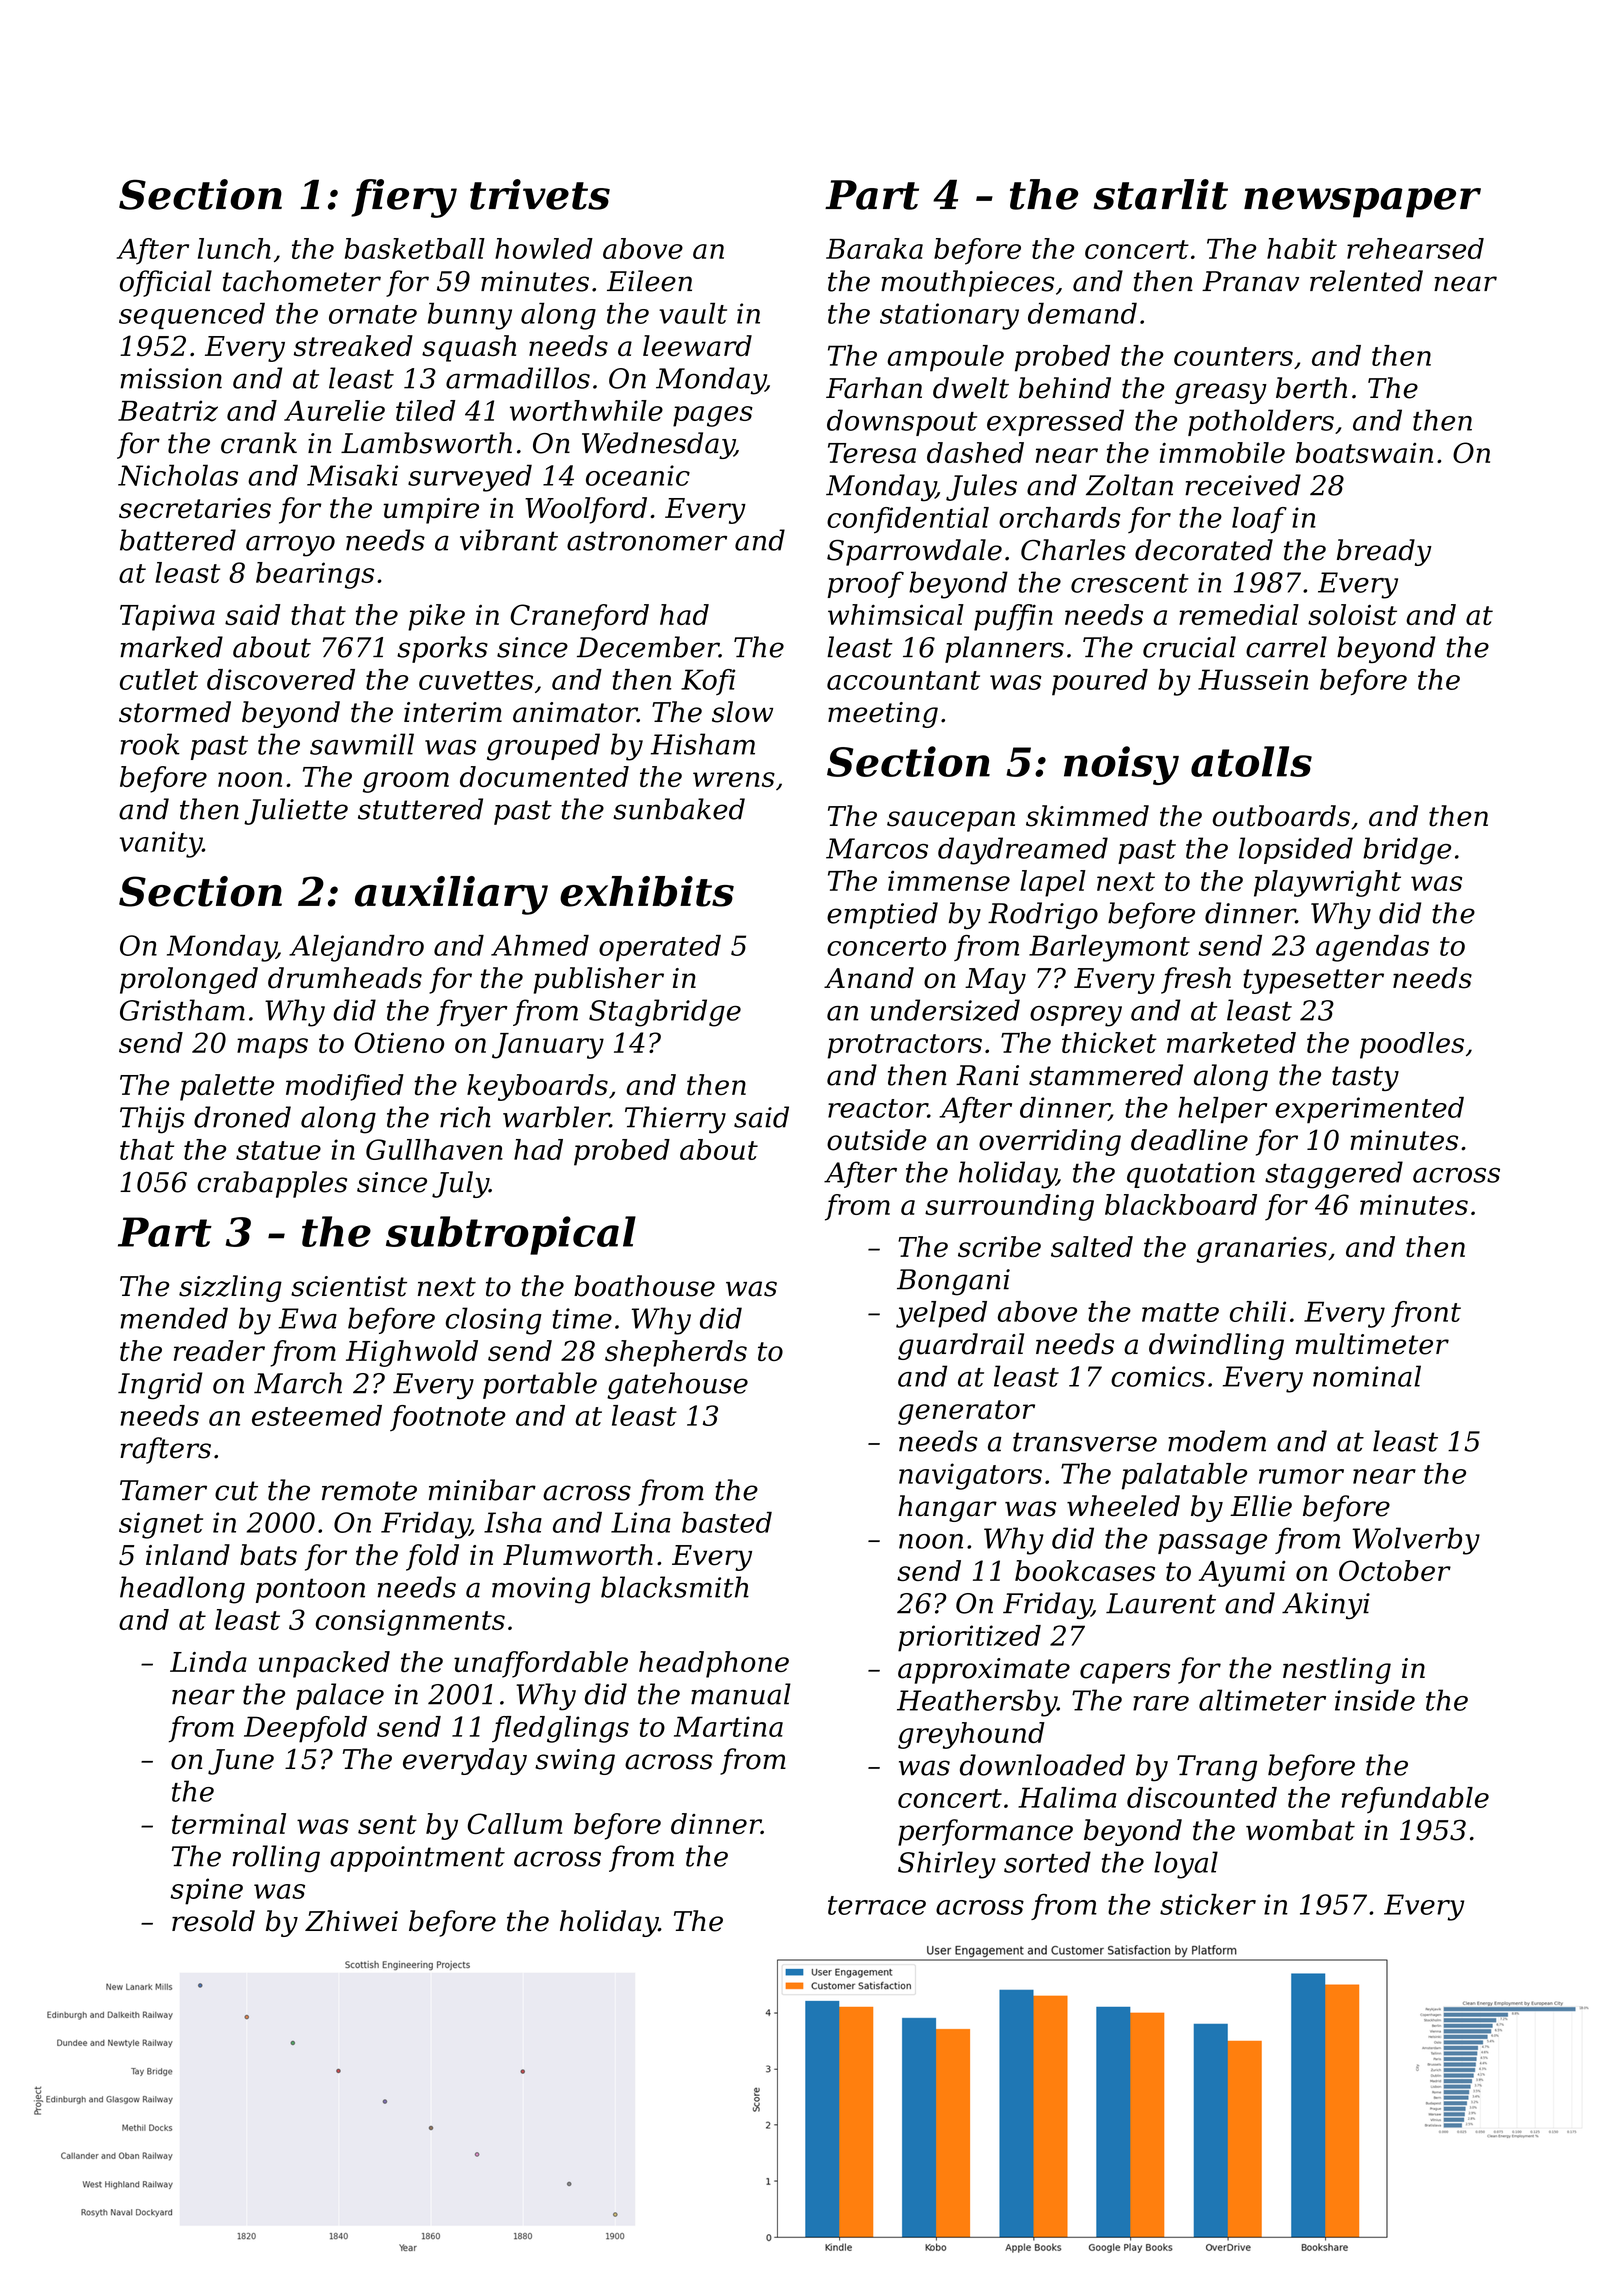  I want to click on soloist, so click(1352, 614).
